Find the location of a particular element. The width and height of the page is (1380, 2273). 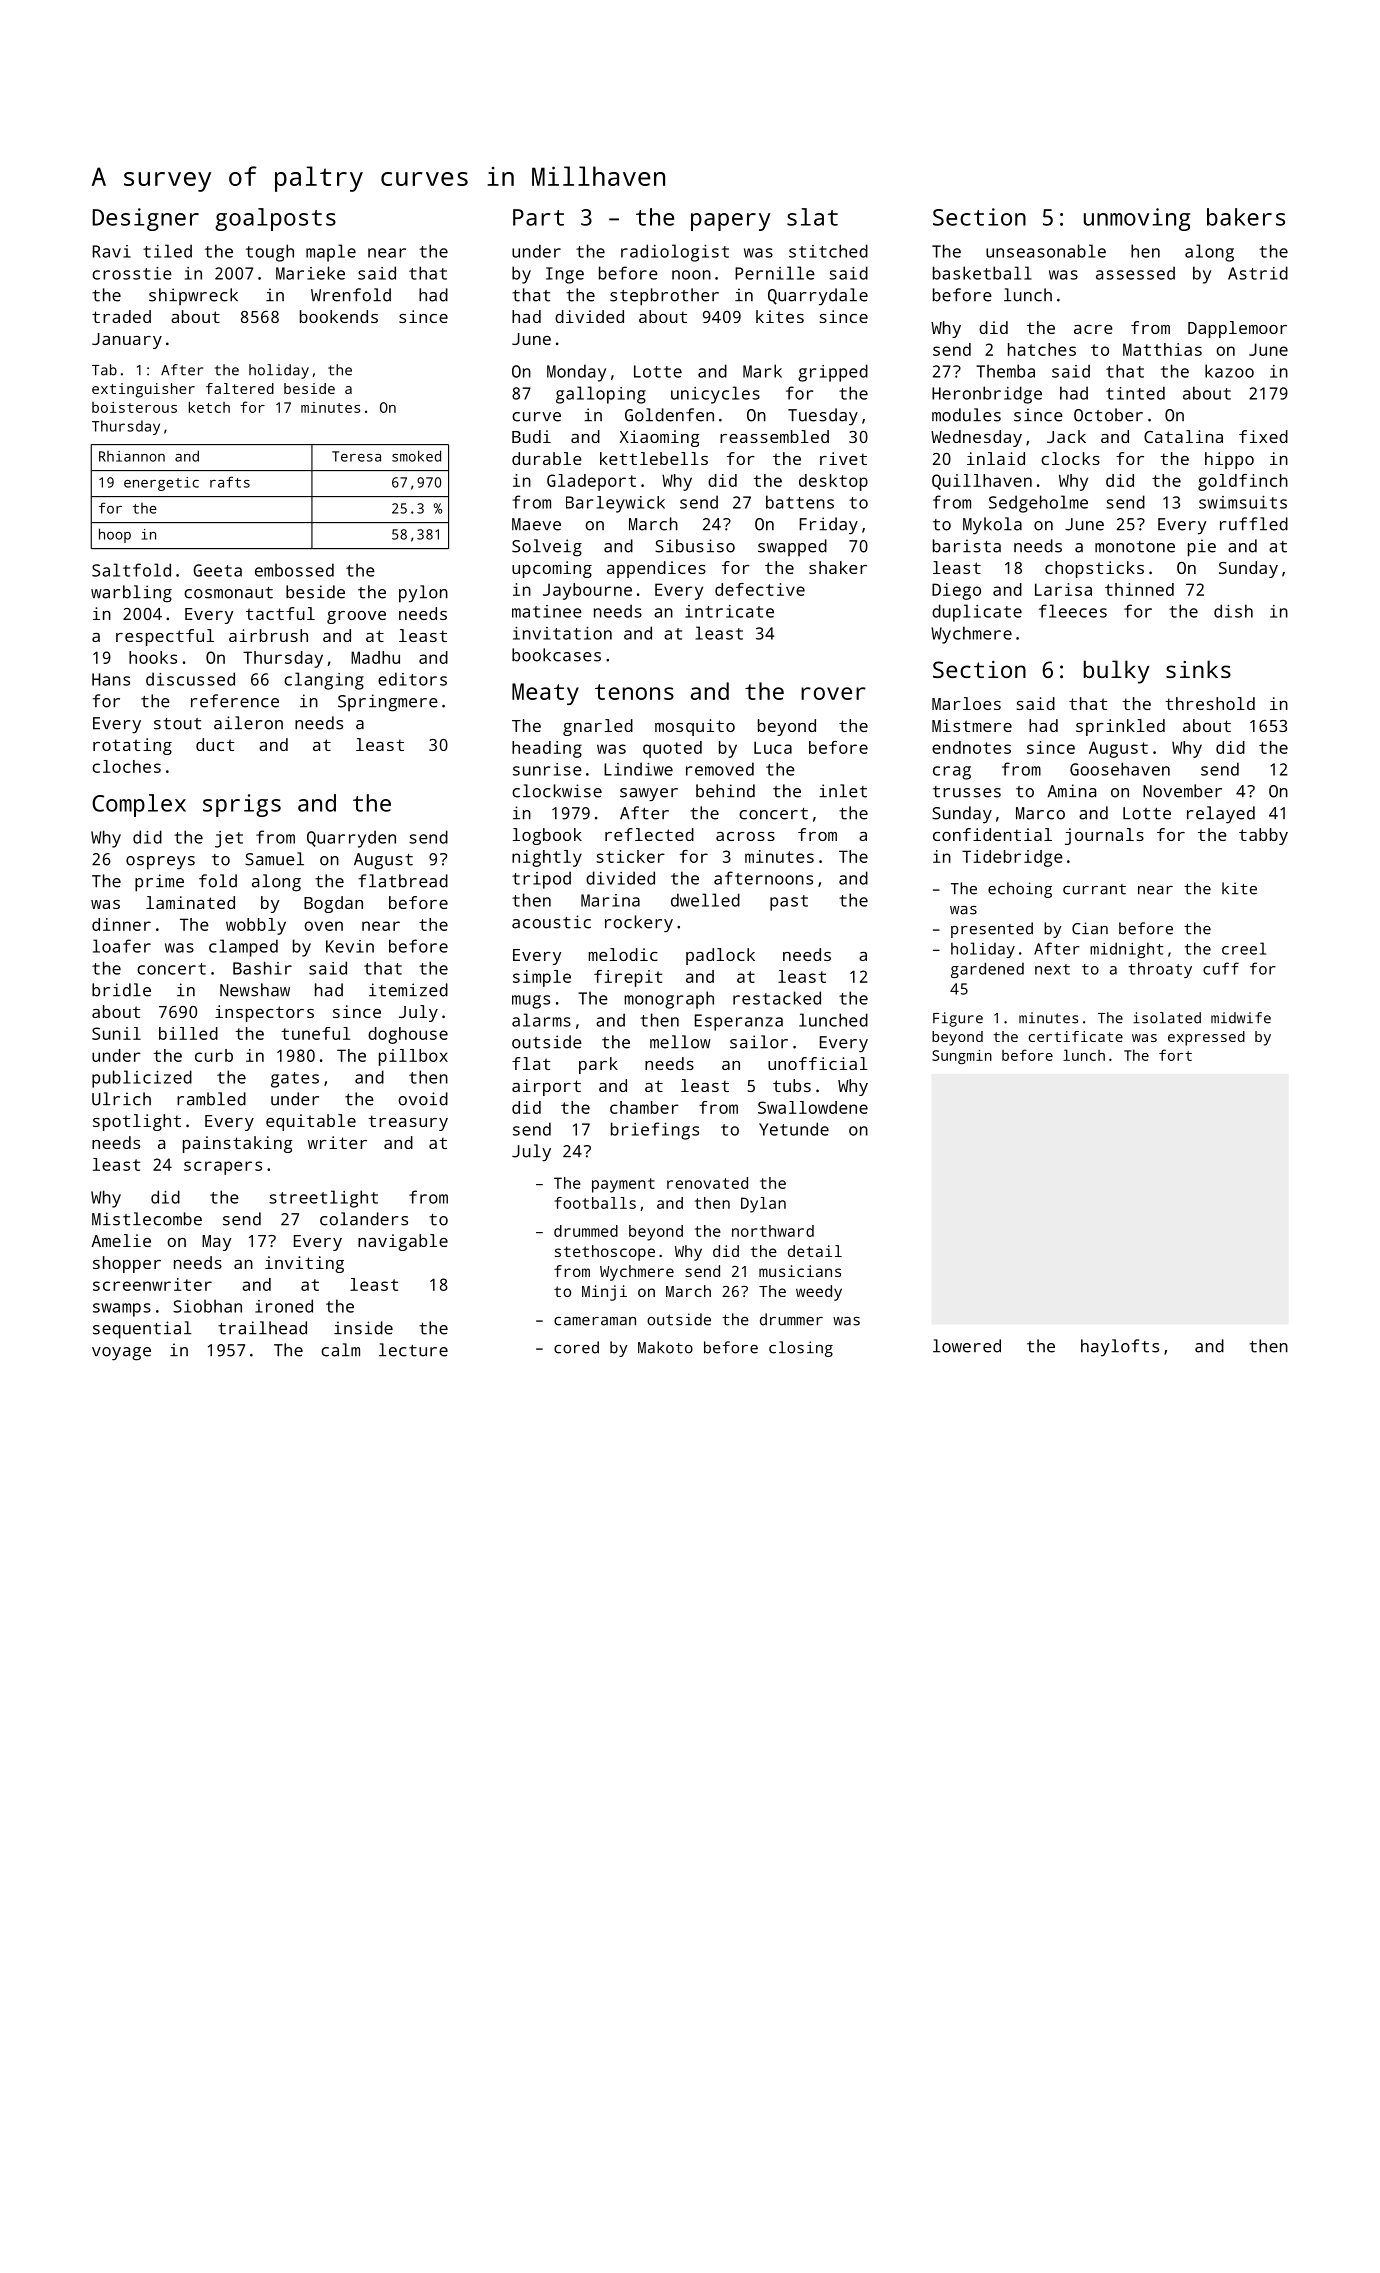

Maeve is located at coordinates (536, 524).
